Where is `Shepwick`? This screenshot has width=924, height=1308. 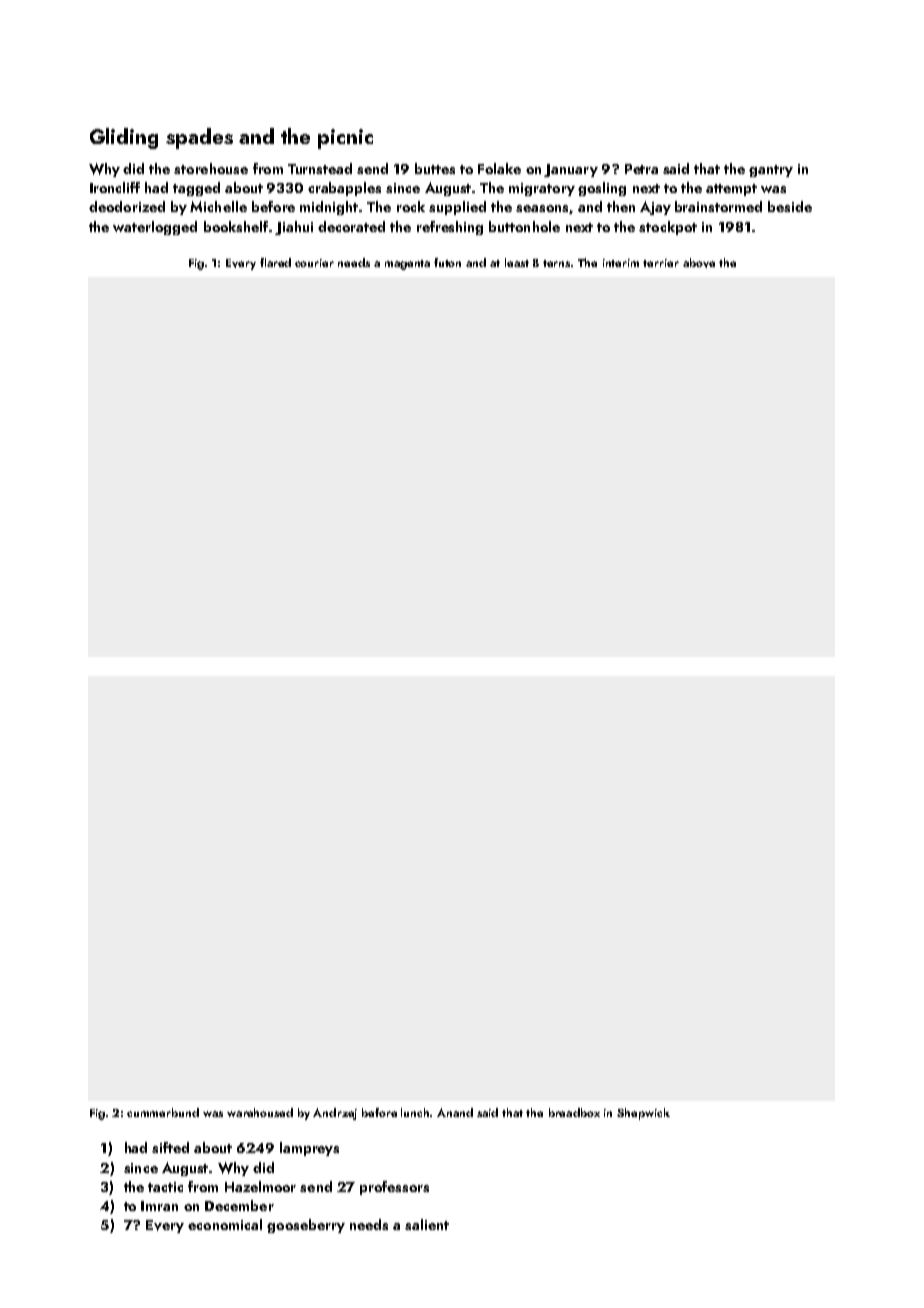 Shepwick is located at coordinates (643, 1114).
